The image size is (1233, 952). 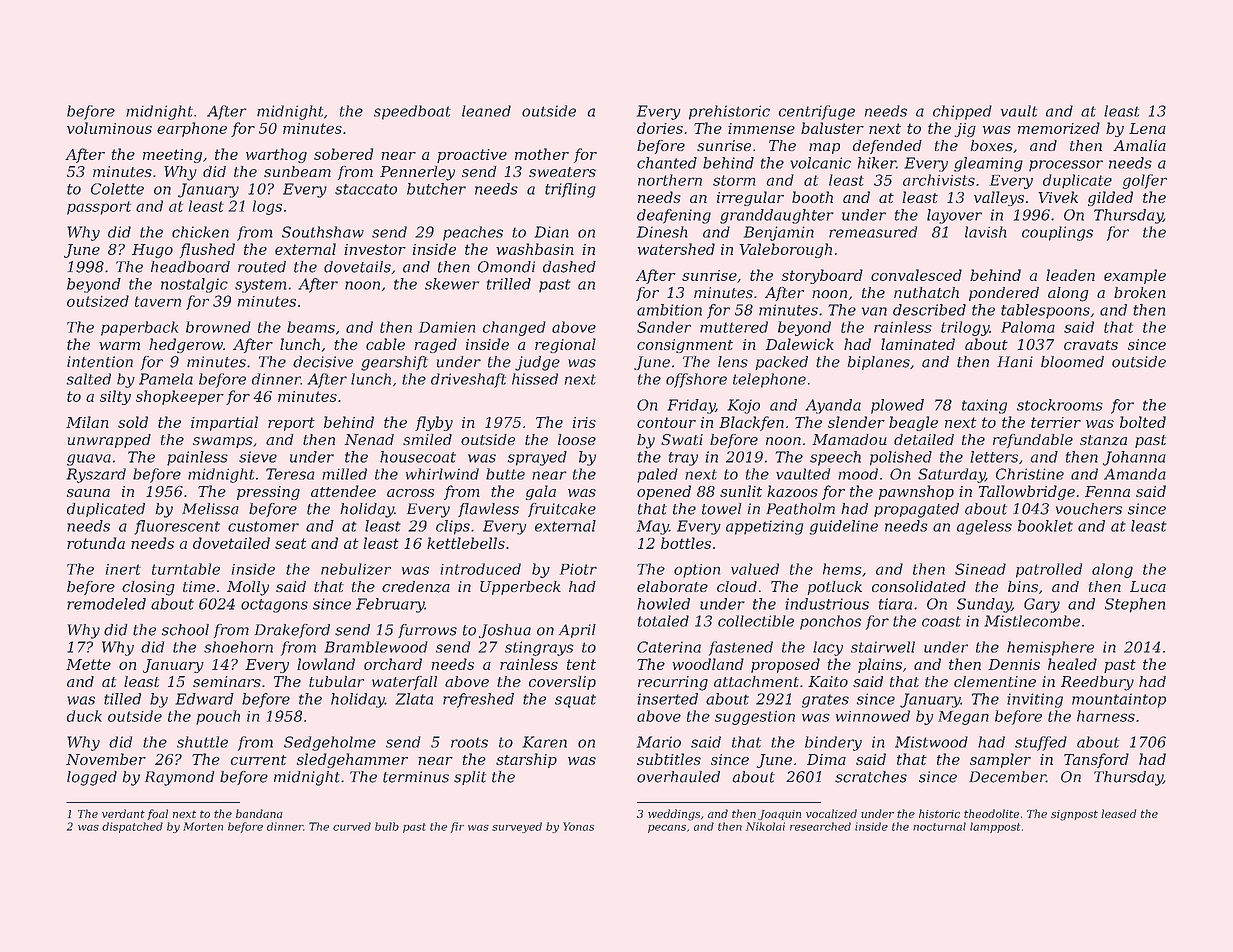 What do you see at coordinates (578, 569) in the screenshot?
I see `Piotr` at bounding box center [578, 569].
